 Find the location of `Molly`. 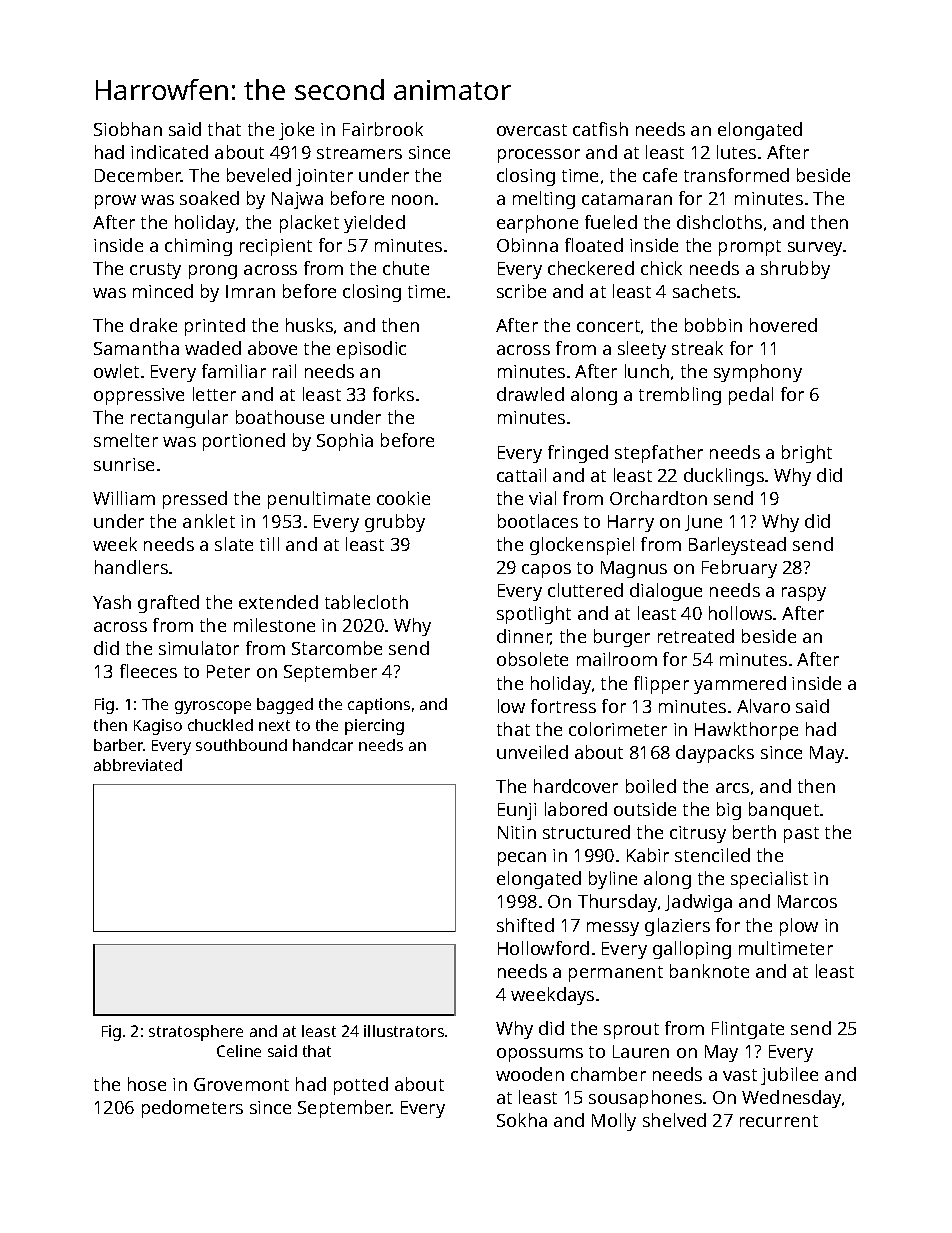

Molly is located at coordinates (614, 1122).
